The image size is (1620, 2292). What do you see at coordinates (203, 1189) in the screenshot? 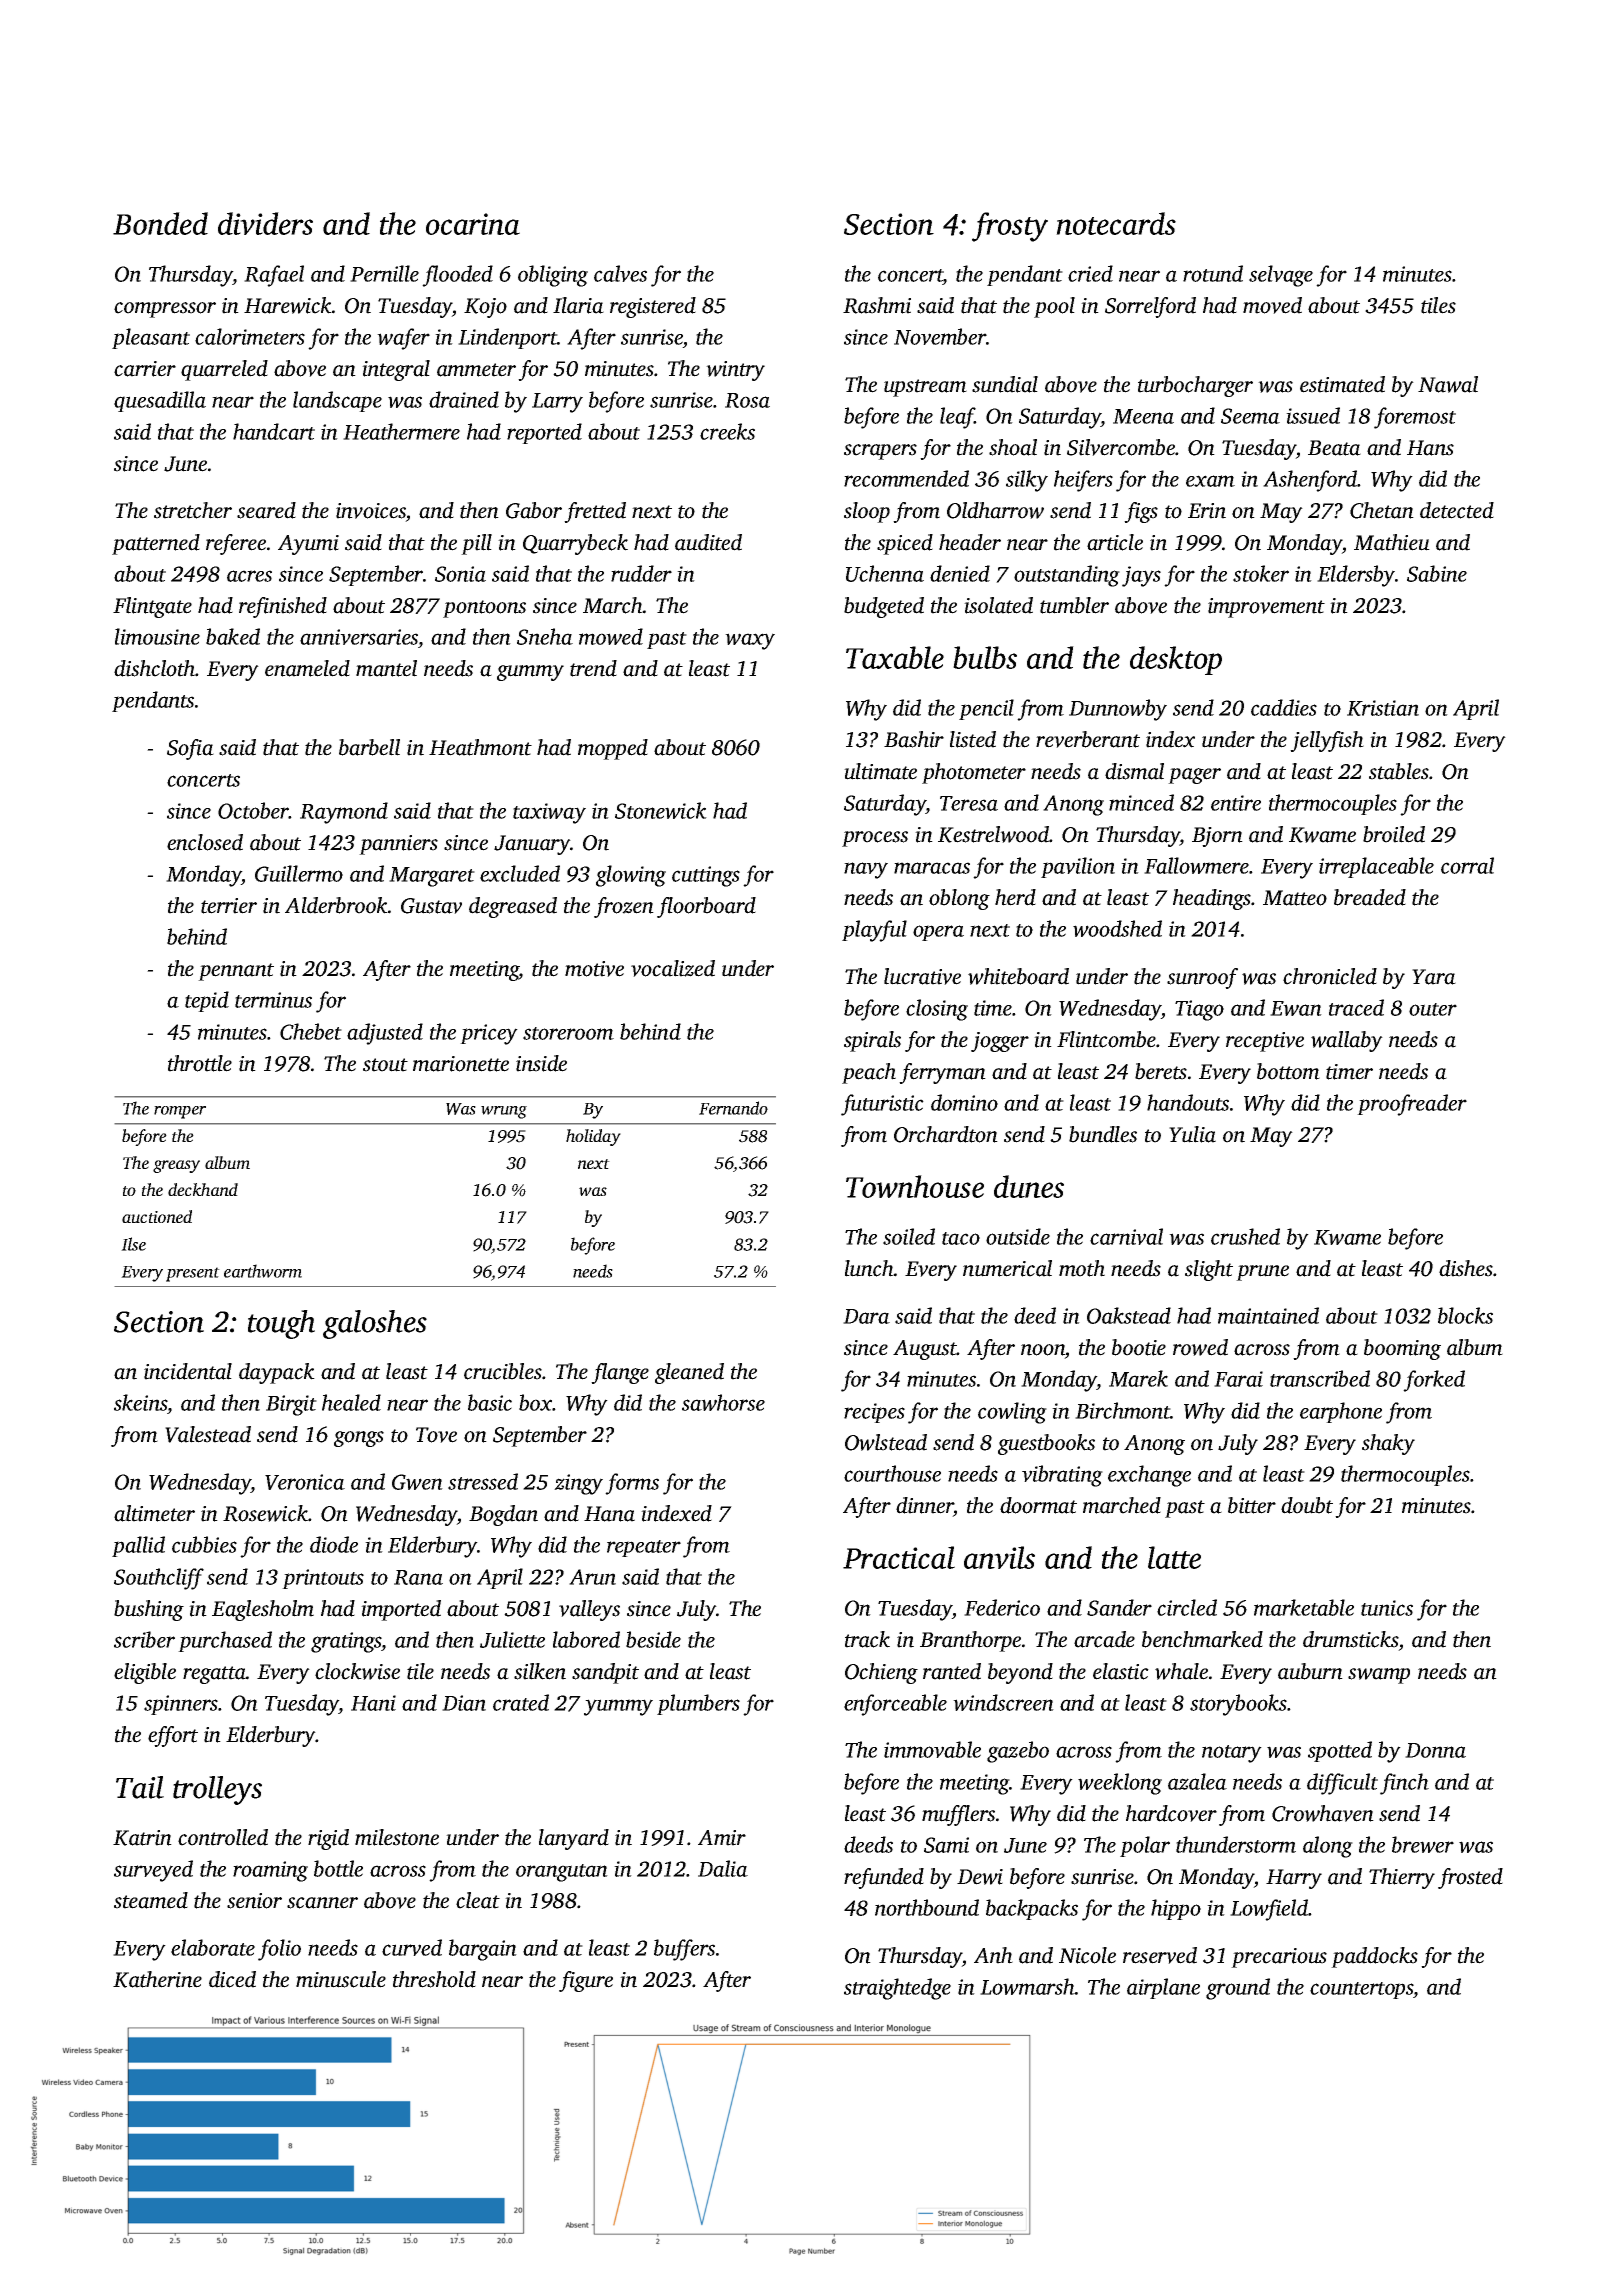
I see `deckhand` at bounding box center [203, 1189].
